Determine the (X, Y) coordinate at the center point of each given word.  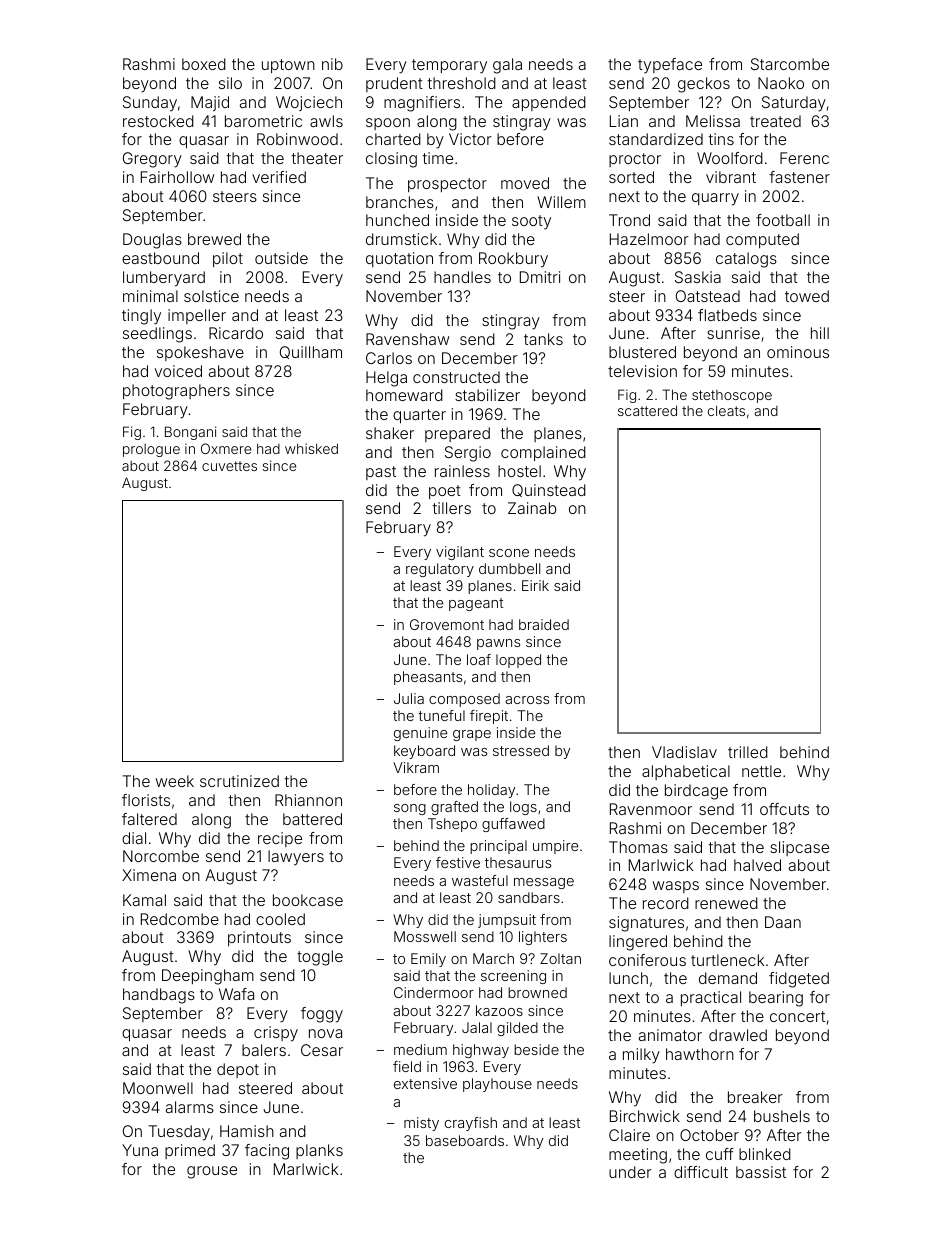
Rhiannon (308, 800)
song (410, 809)
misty (421, 1124)
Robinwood (297, 139)
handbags (159, 996)
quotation (399, 259)
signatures (646, 924)
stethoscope (732, 396)
